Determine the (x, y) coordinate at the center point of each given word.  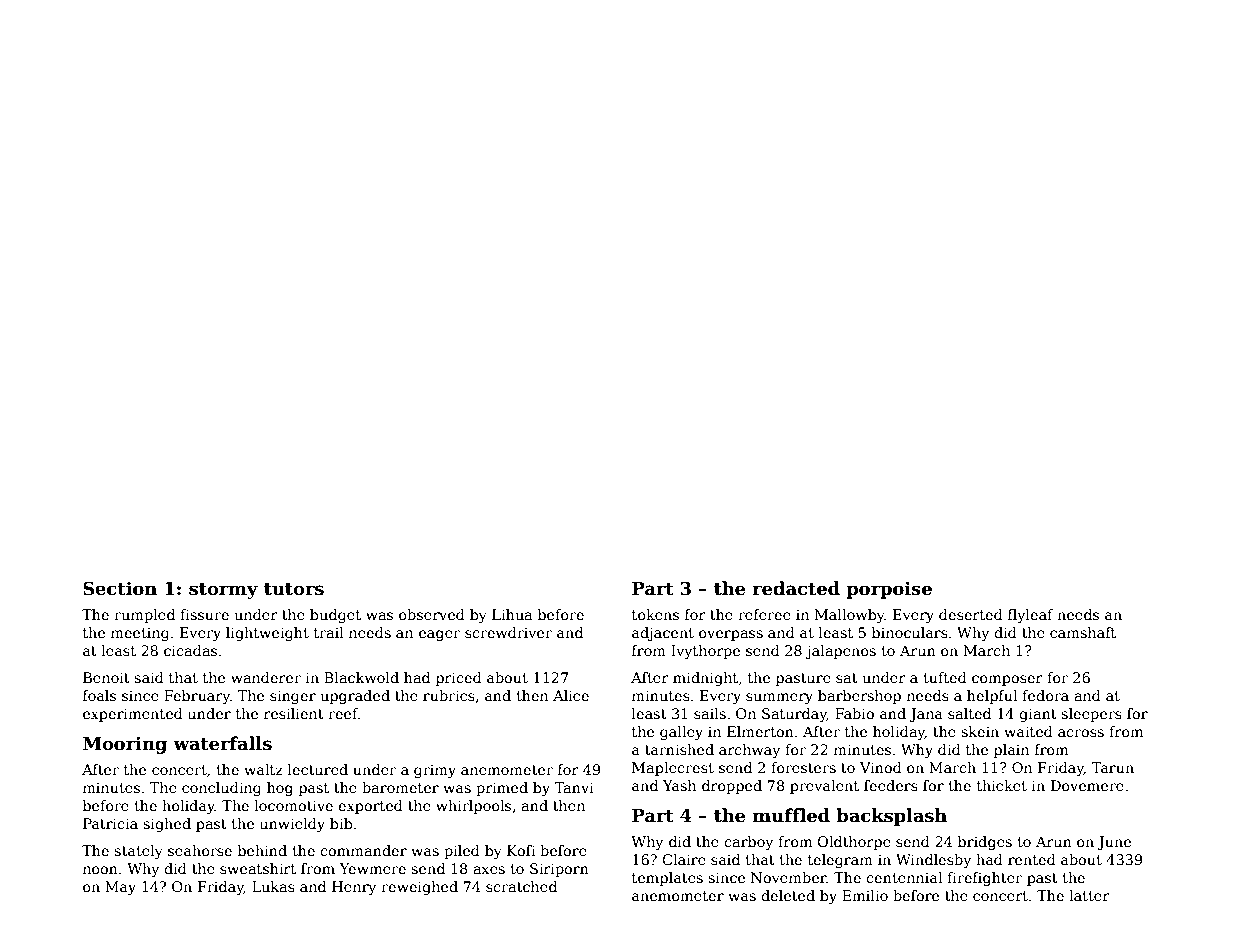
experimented (133, 715)
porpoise (889, 590)
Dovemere (1087, 785)
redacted (796, 588)
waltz (263, 769)
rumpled (144, 616)
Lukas (273, 886)
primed (502, 789)
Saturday (794, 715)
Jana (926, 715)
